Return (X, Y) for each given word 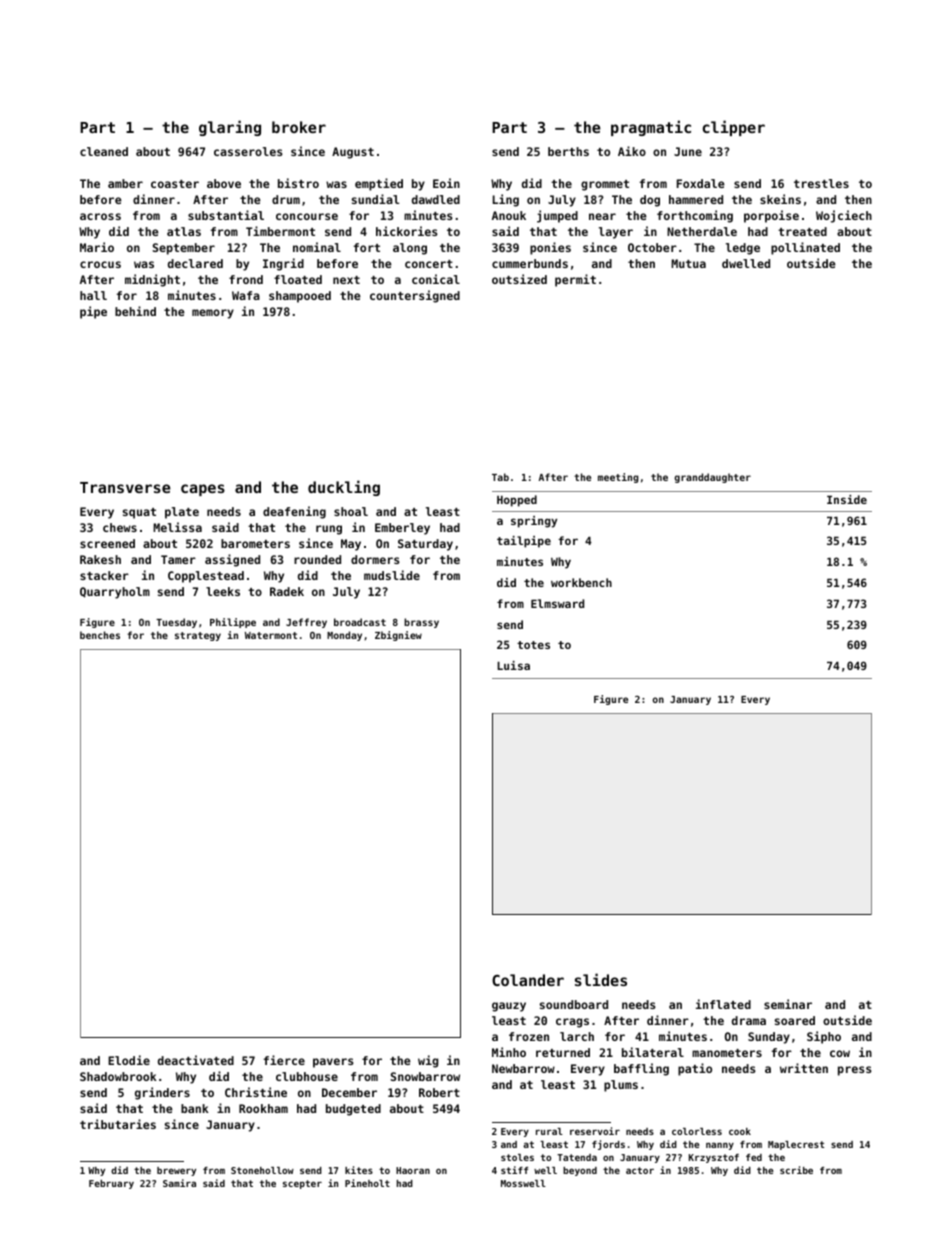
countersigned (415, 296)
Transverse (125, 487)
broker (299, 127)
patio (695, 1069)
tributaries (118, 1124)
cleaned (104, 151)
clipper (734, 128)
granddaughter (713, 478)
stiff (514, 1170)
